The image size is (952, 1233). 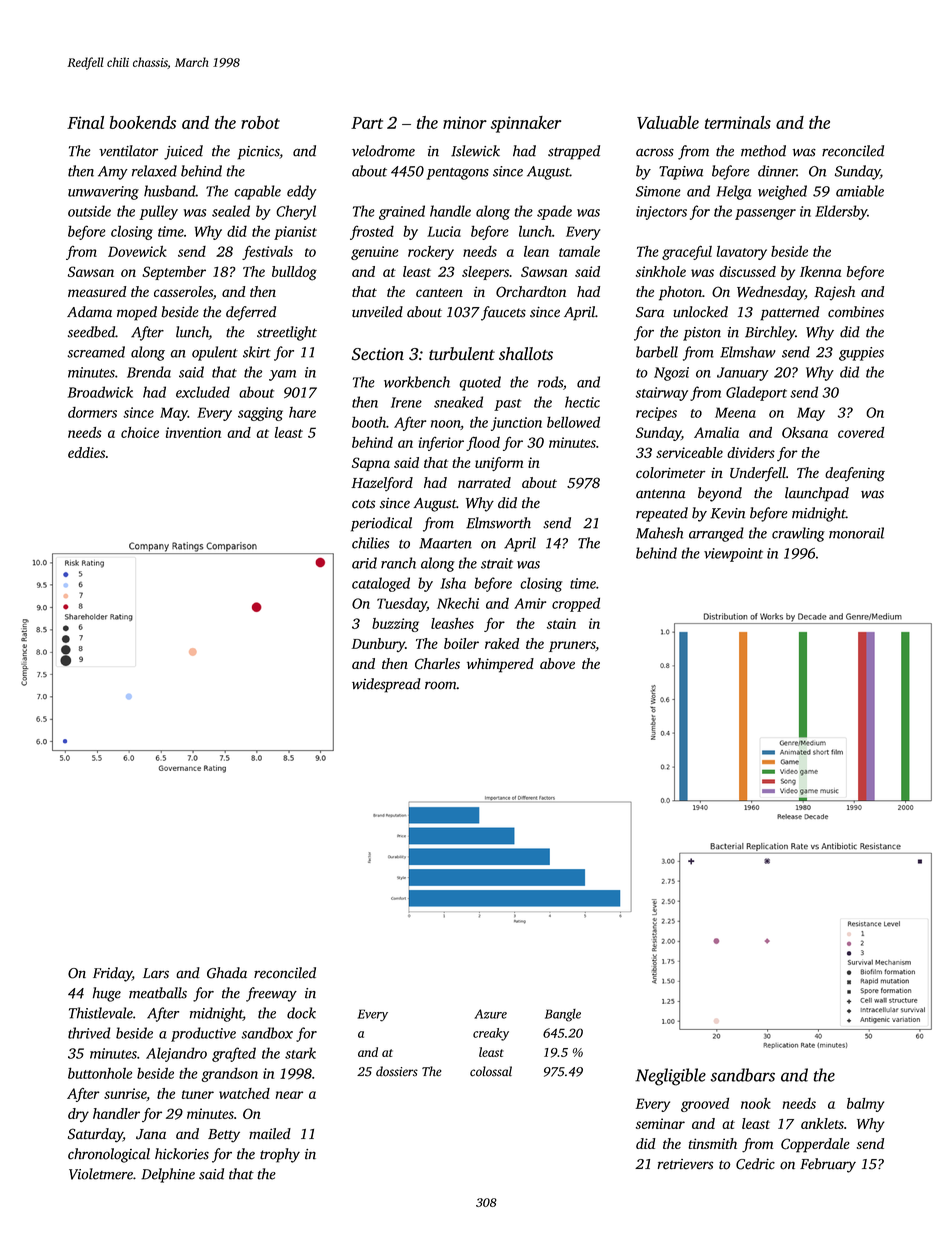 I want to click on above, so click(x=557, y=663).
